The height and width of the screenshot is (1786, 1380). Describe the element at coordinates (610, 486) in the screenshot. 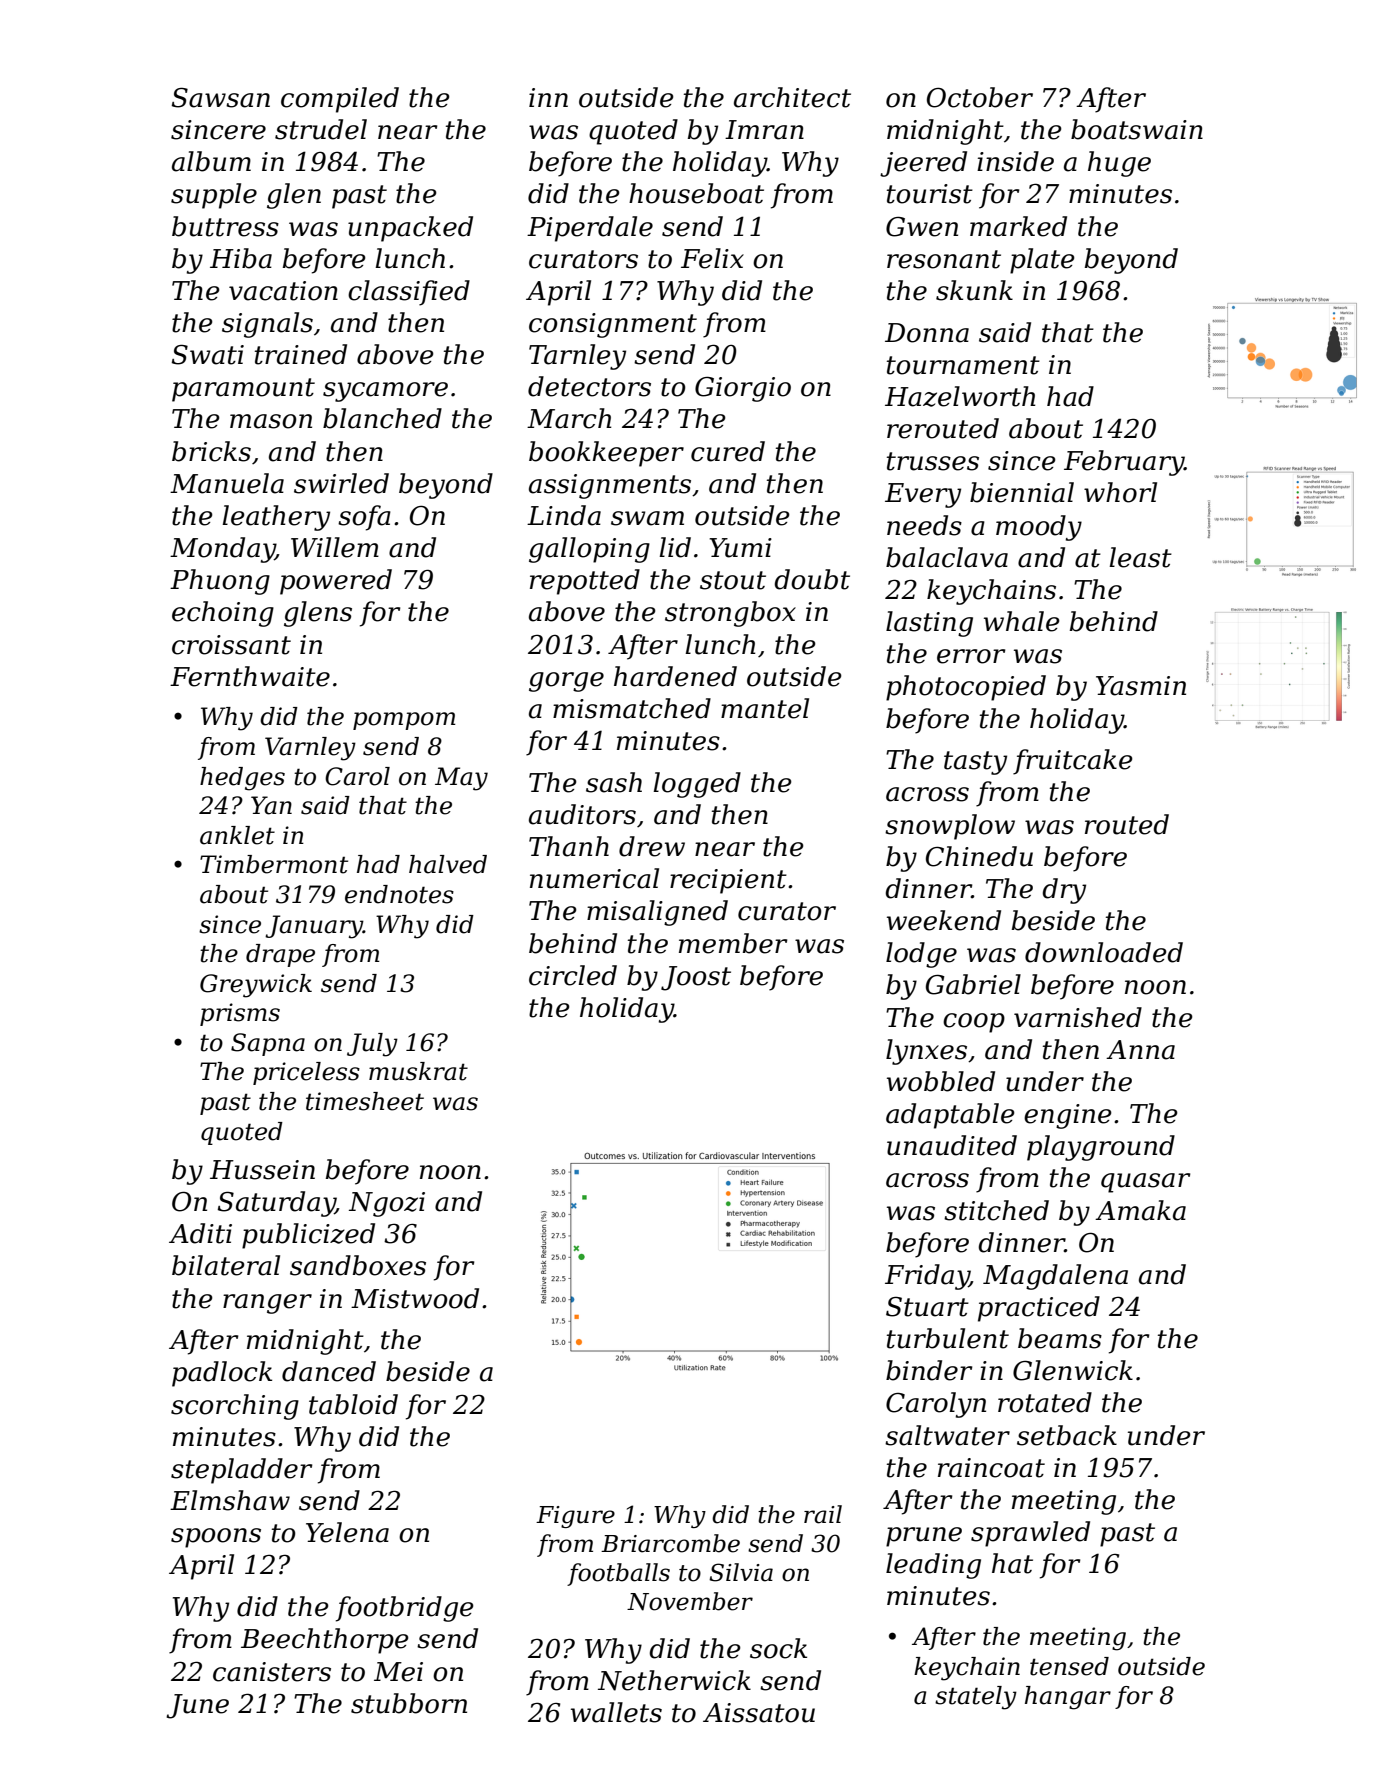

I see `assignments` at that location.
